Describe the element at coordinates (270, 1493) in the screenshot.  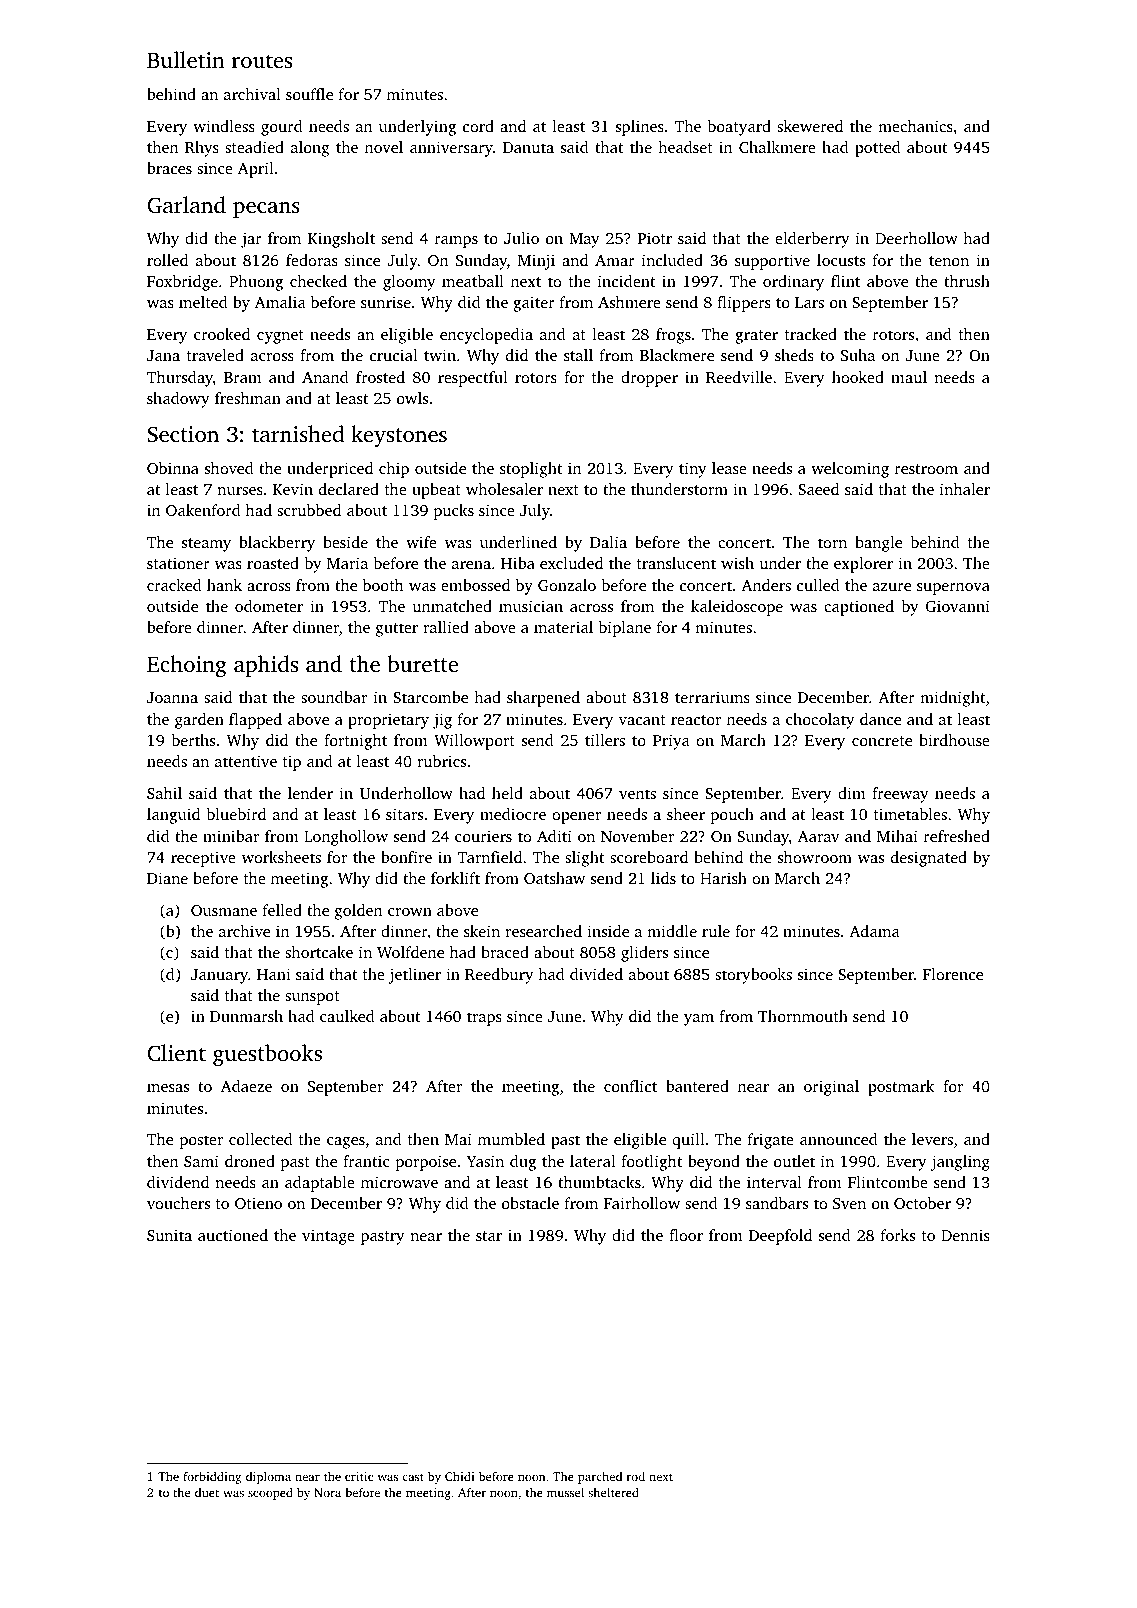
I see `scooped` at that location.
